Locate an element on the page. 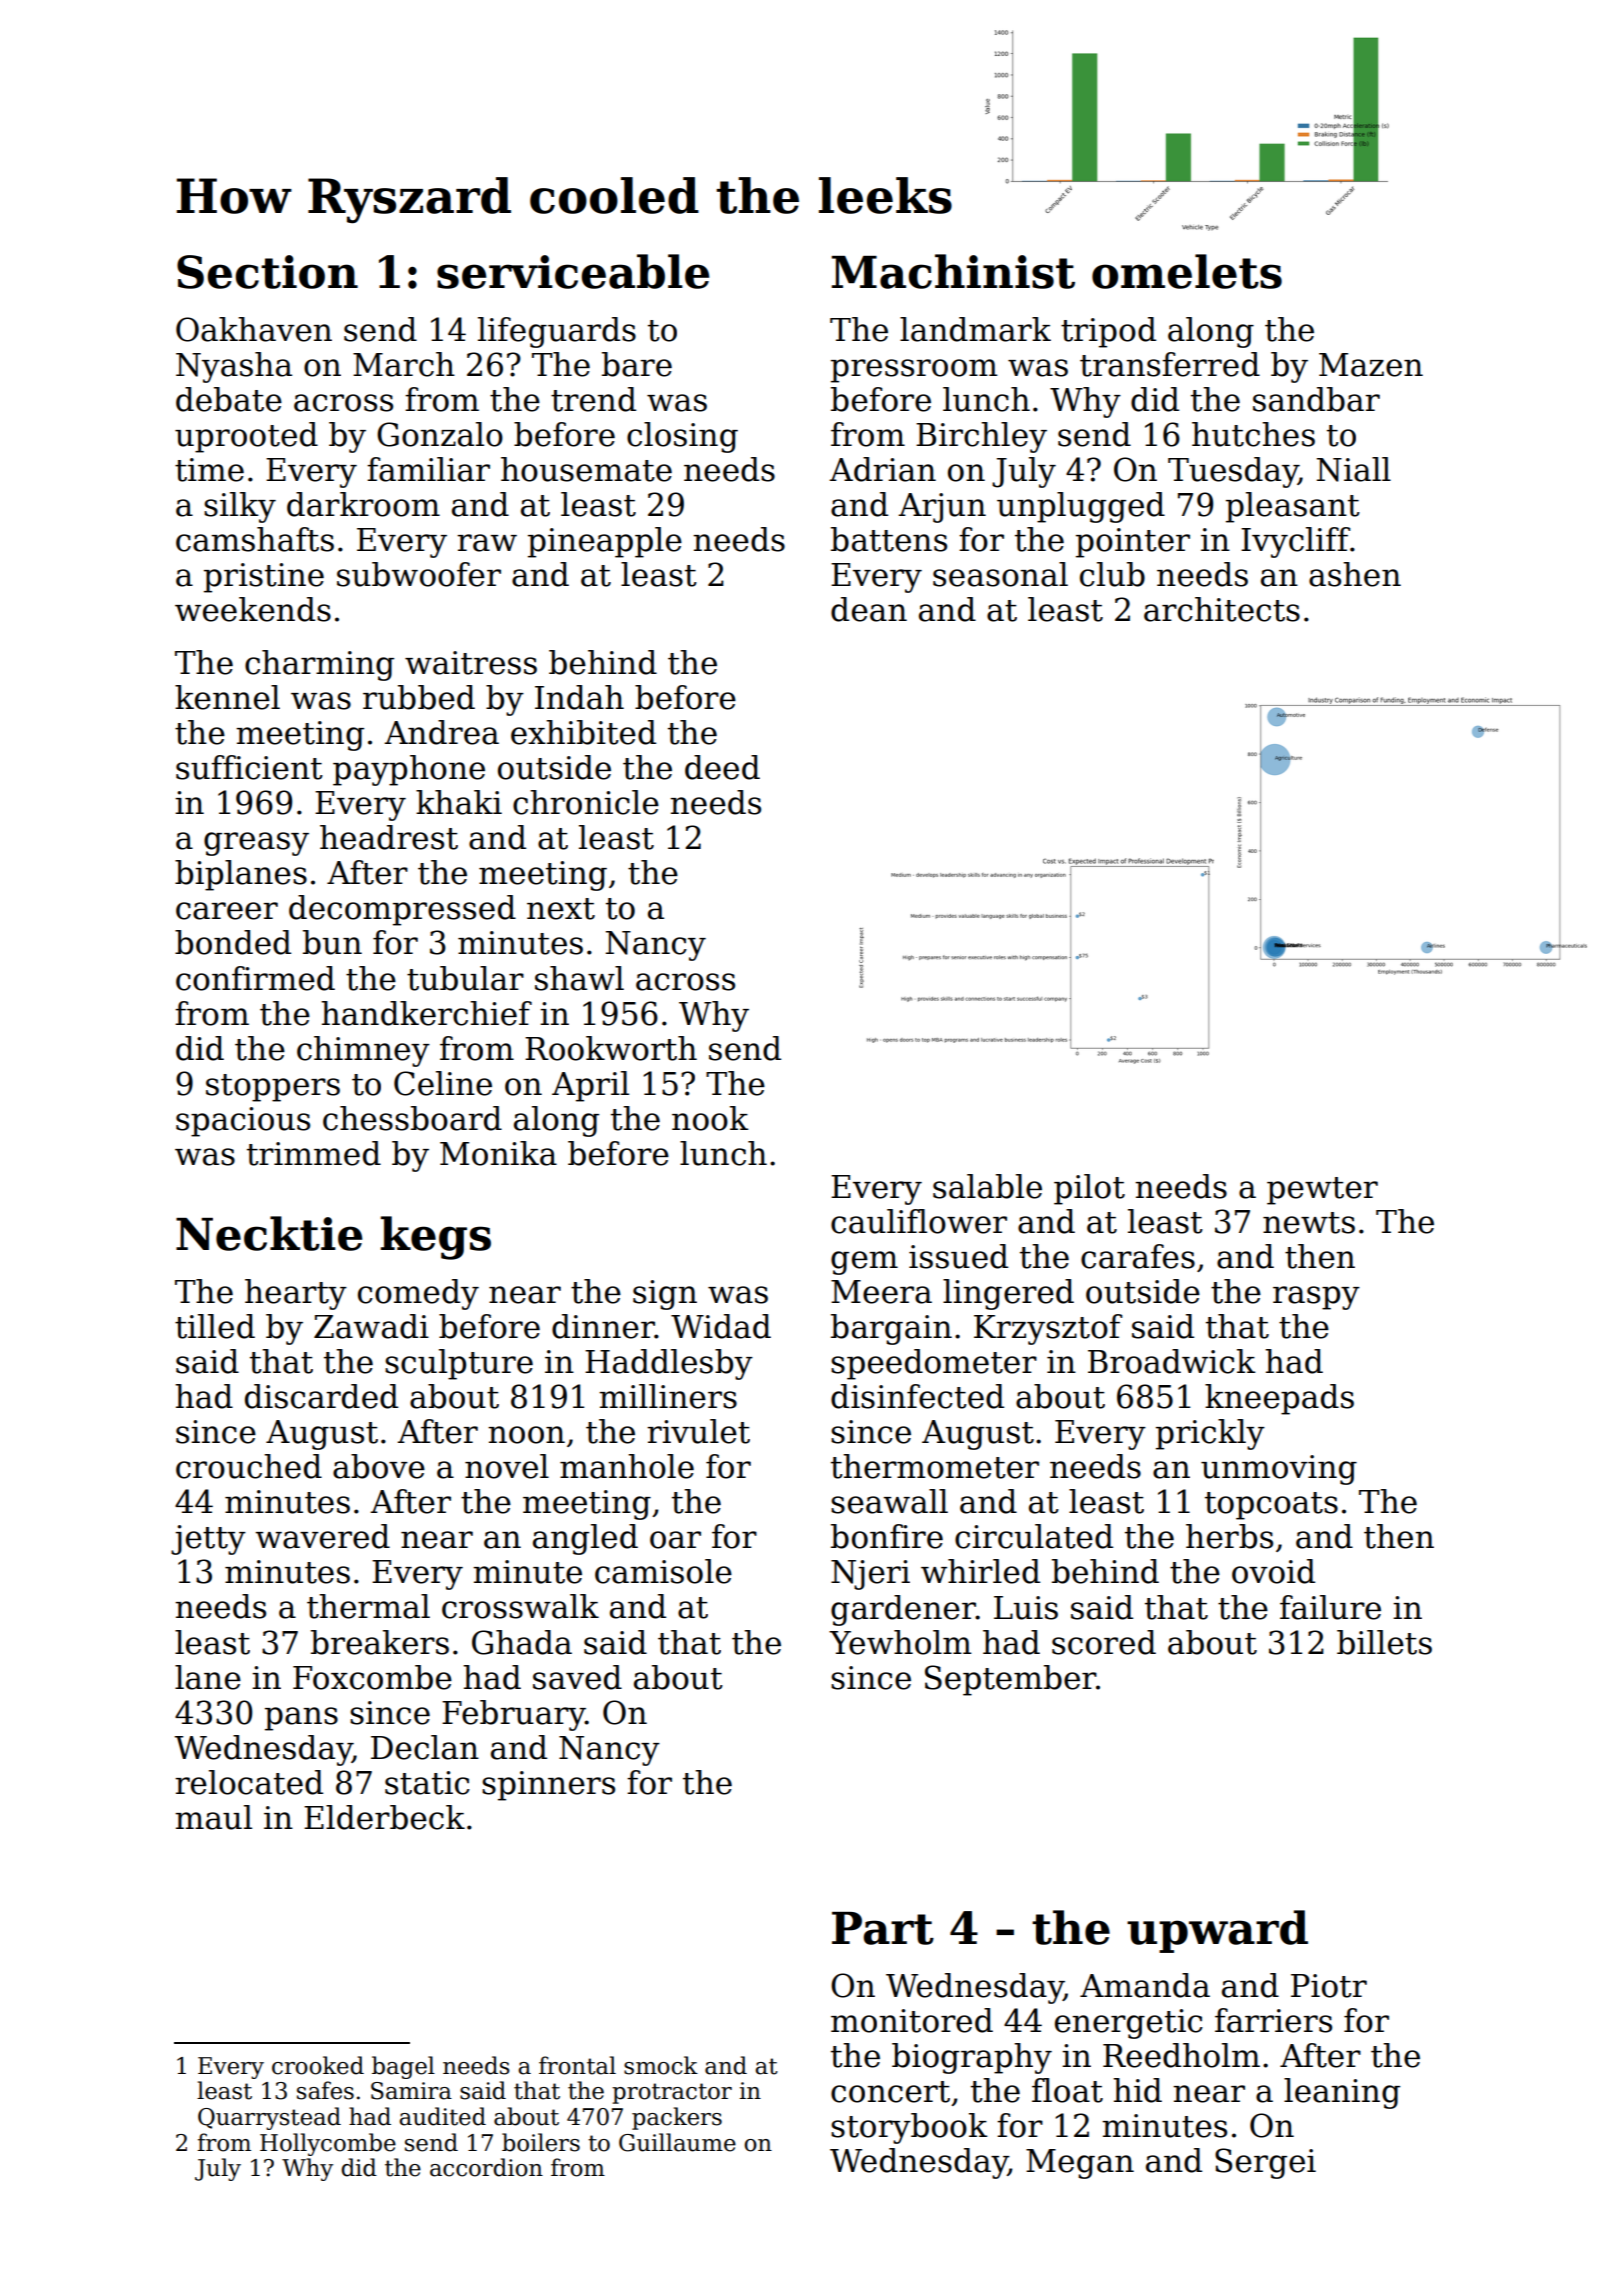 Image resolution: width=1620 pixels, height=2292 pixels. relocated is located at coordinates (249, 1782).
